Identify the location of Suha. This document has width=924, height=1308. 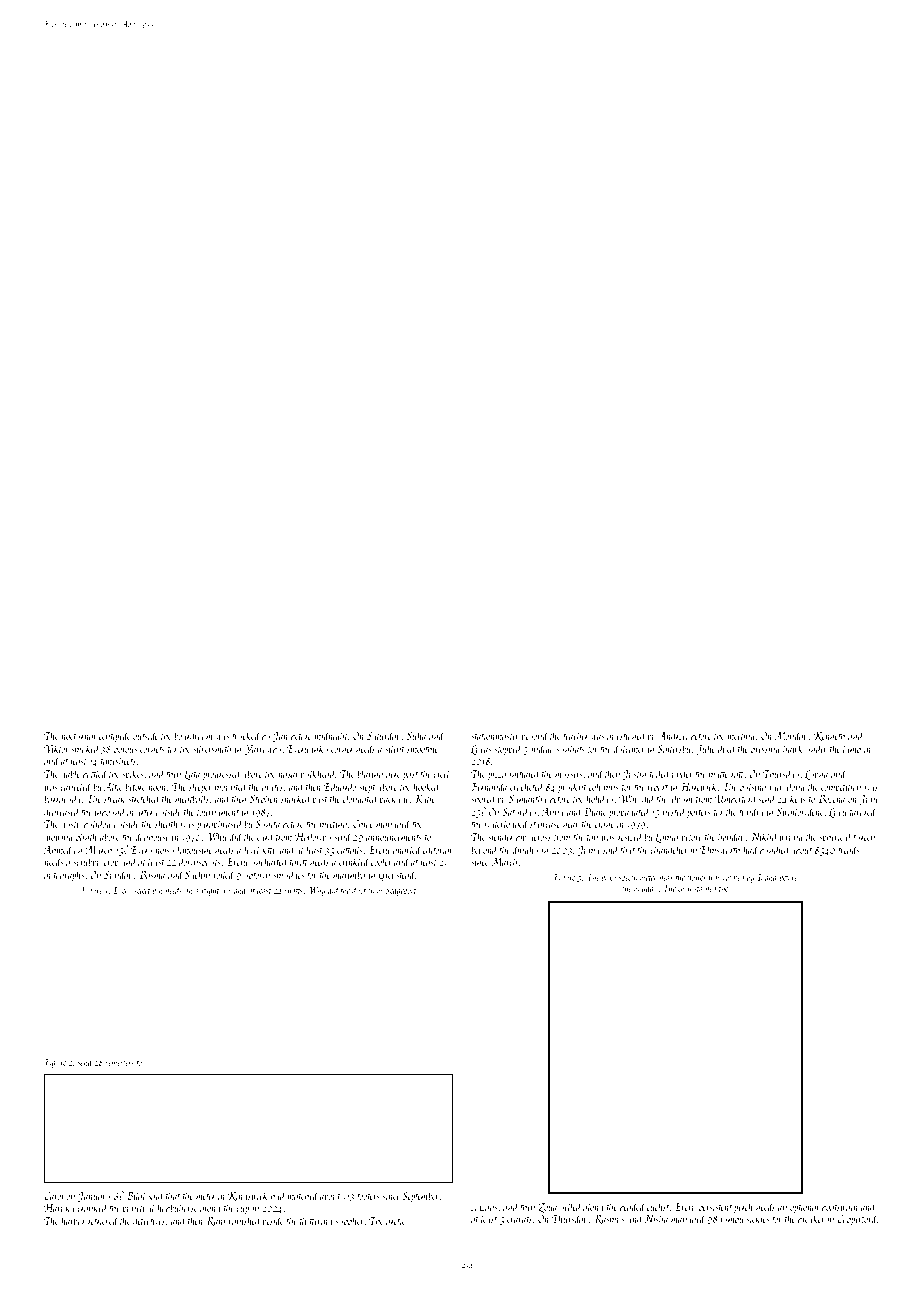
(416, 735).
